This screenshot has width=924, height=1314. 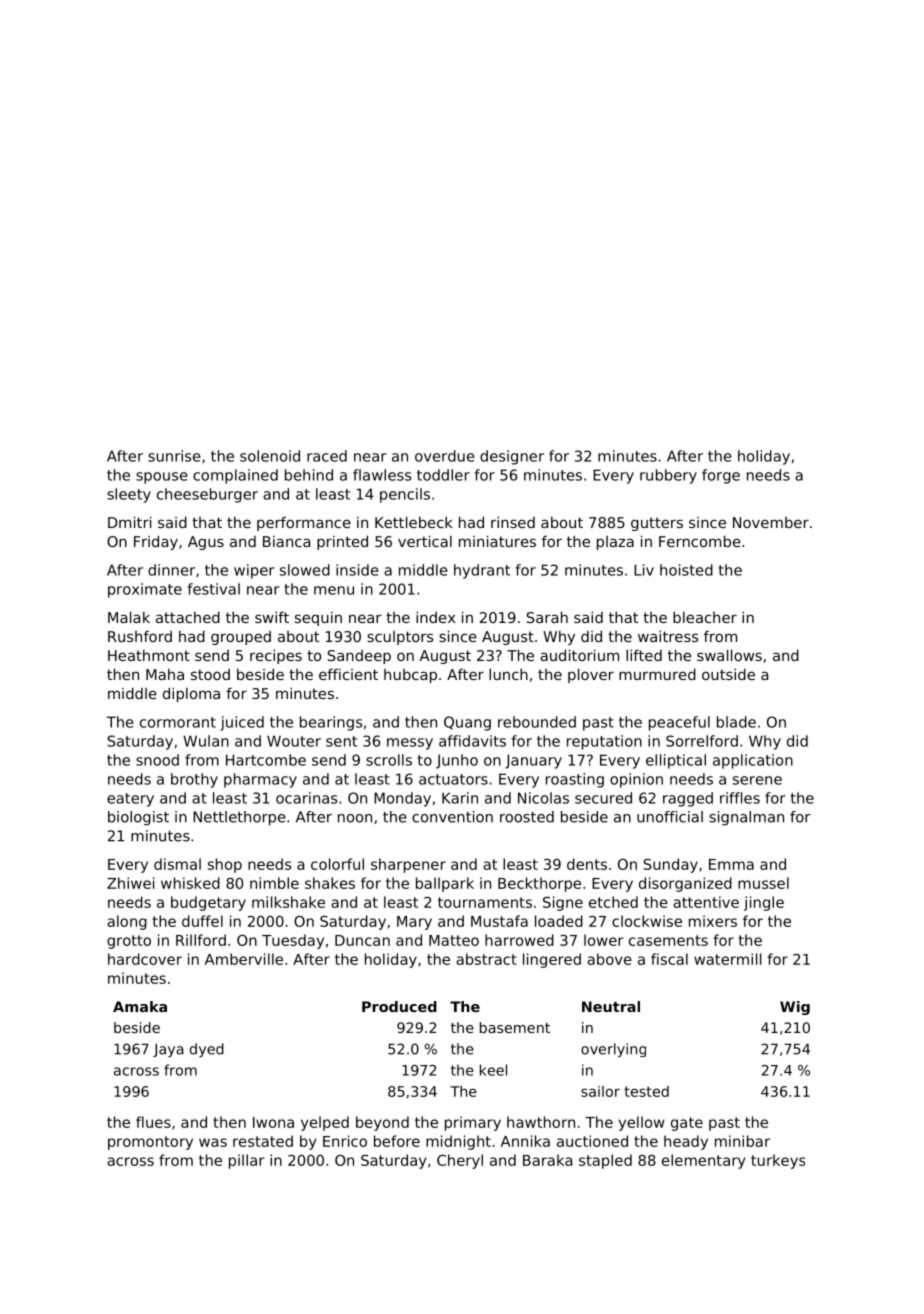 I want to click on Jaya, so click(x=168, y=1050).
